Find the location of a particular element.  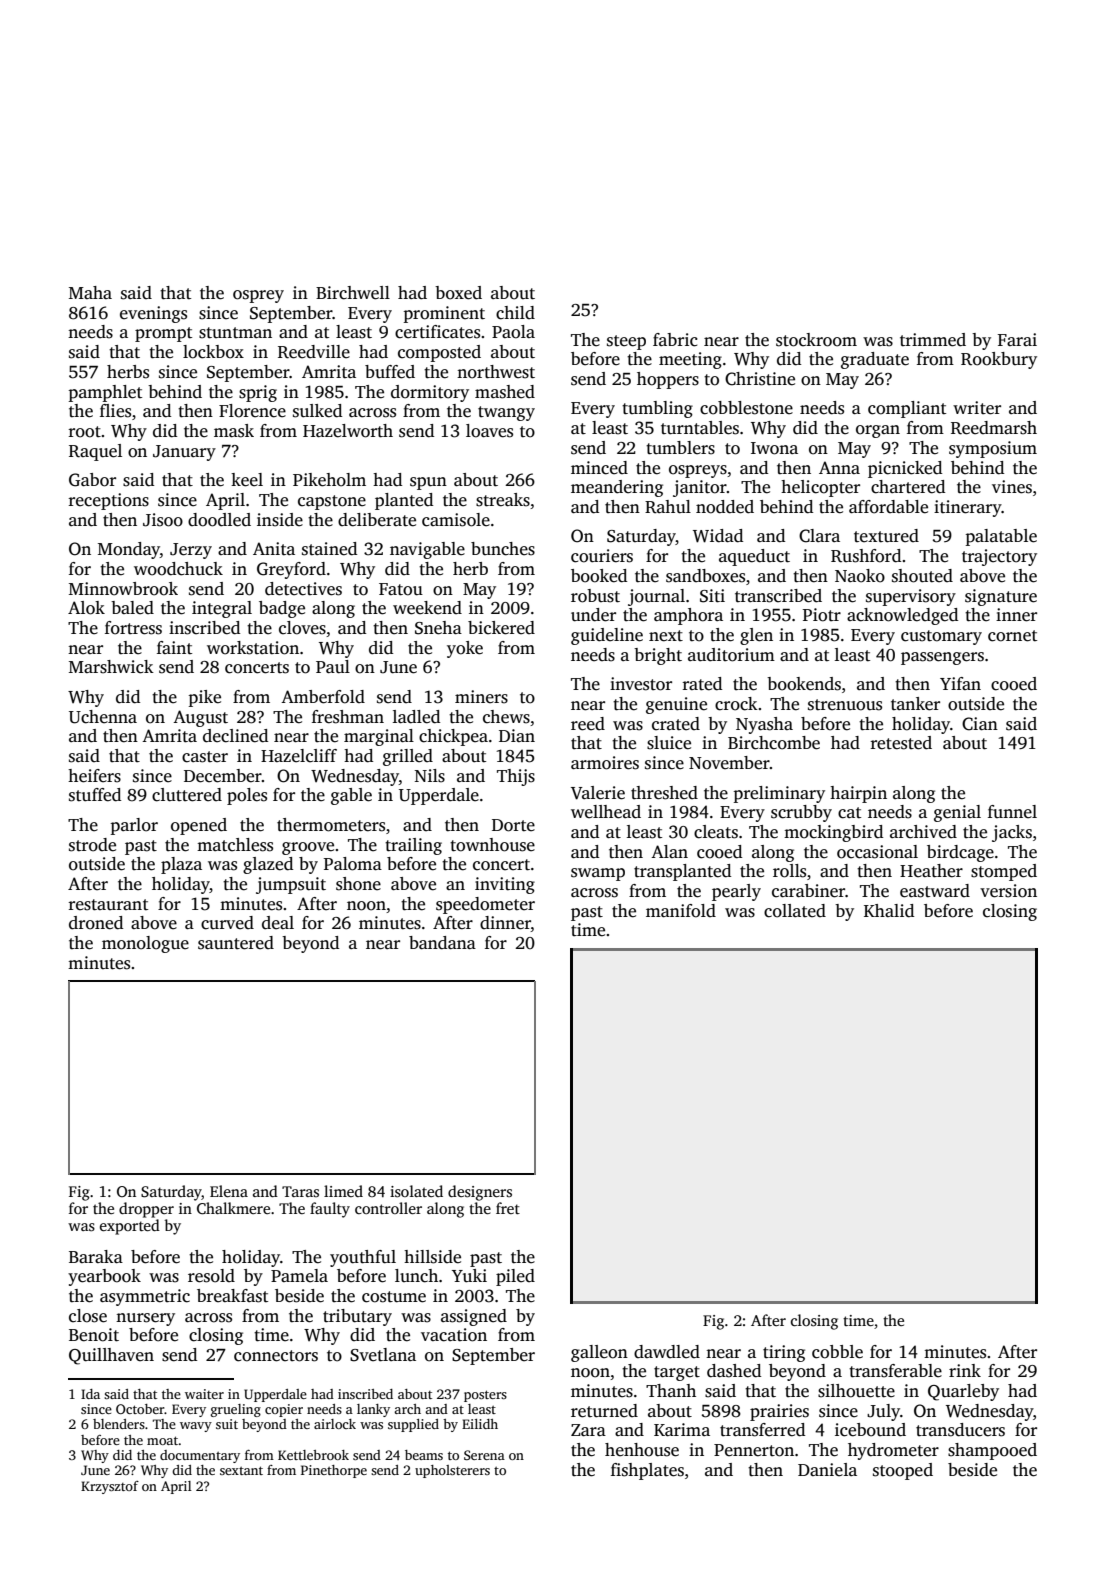

scrubby is located at coordinates (801, 813).
